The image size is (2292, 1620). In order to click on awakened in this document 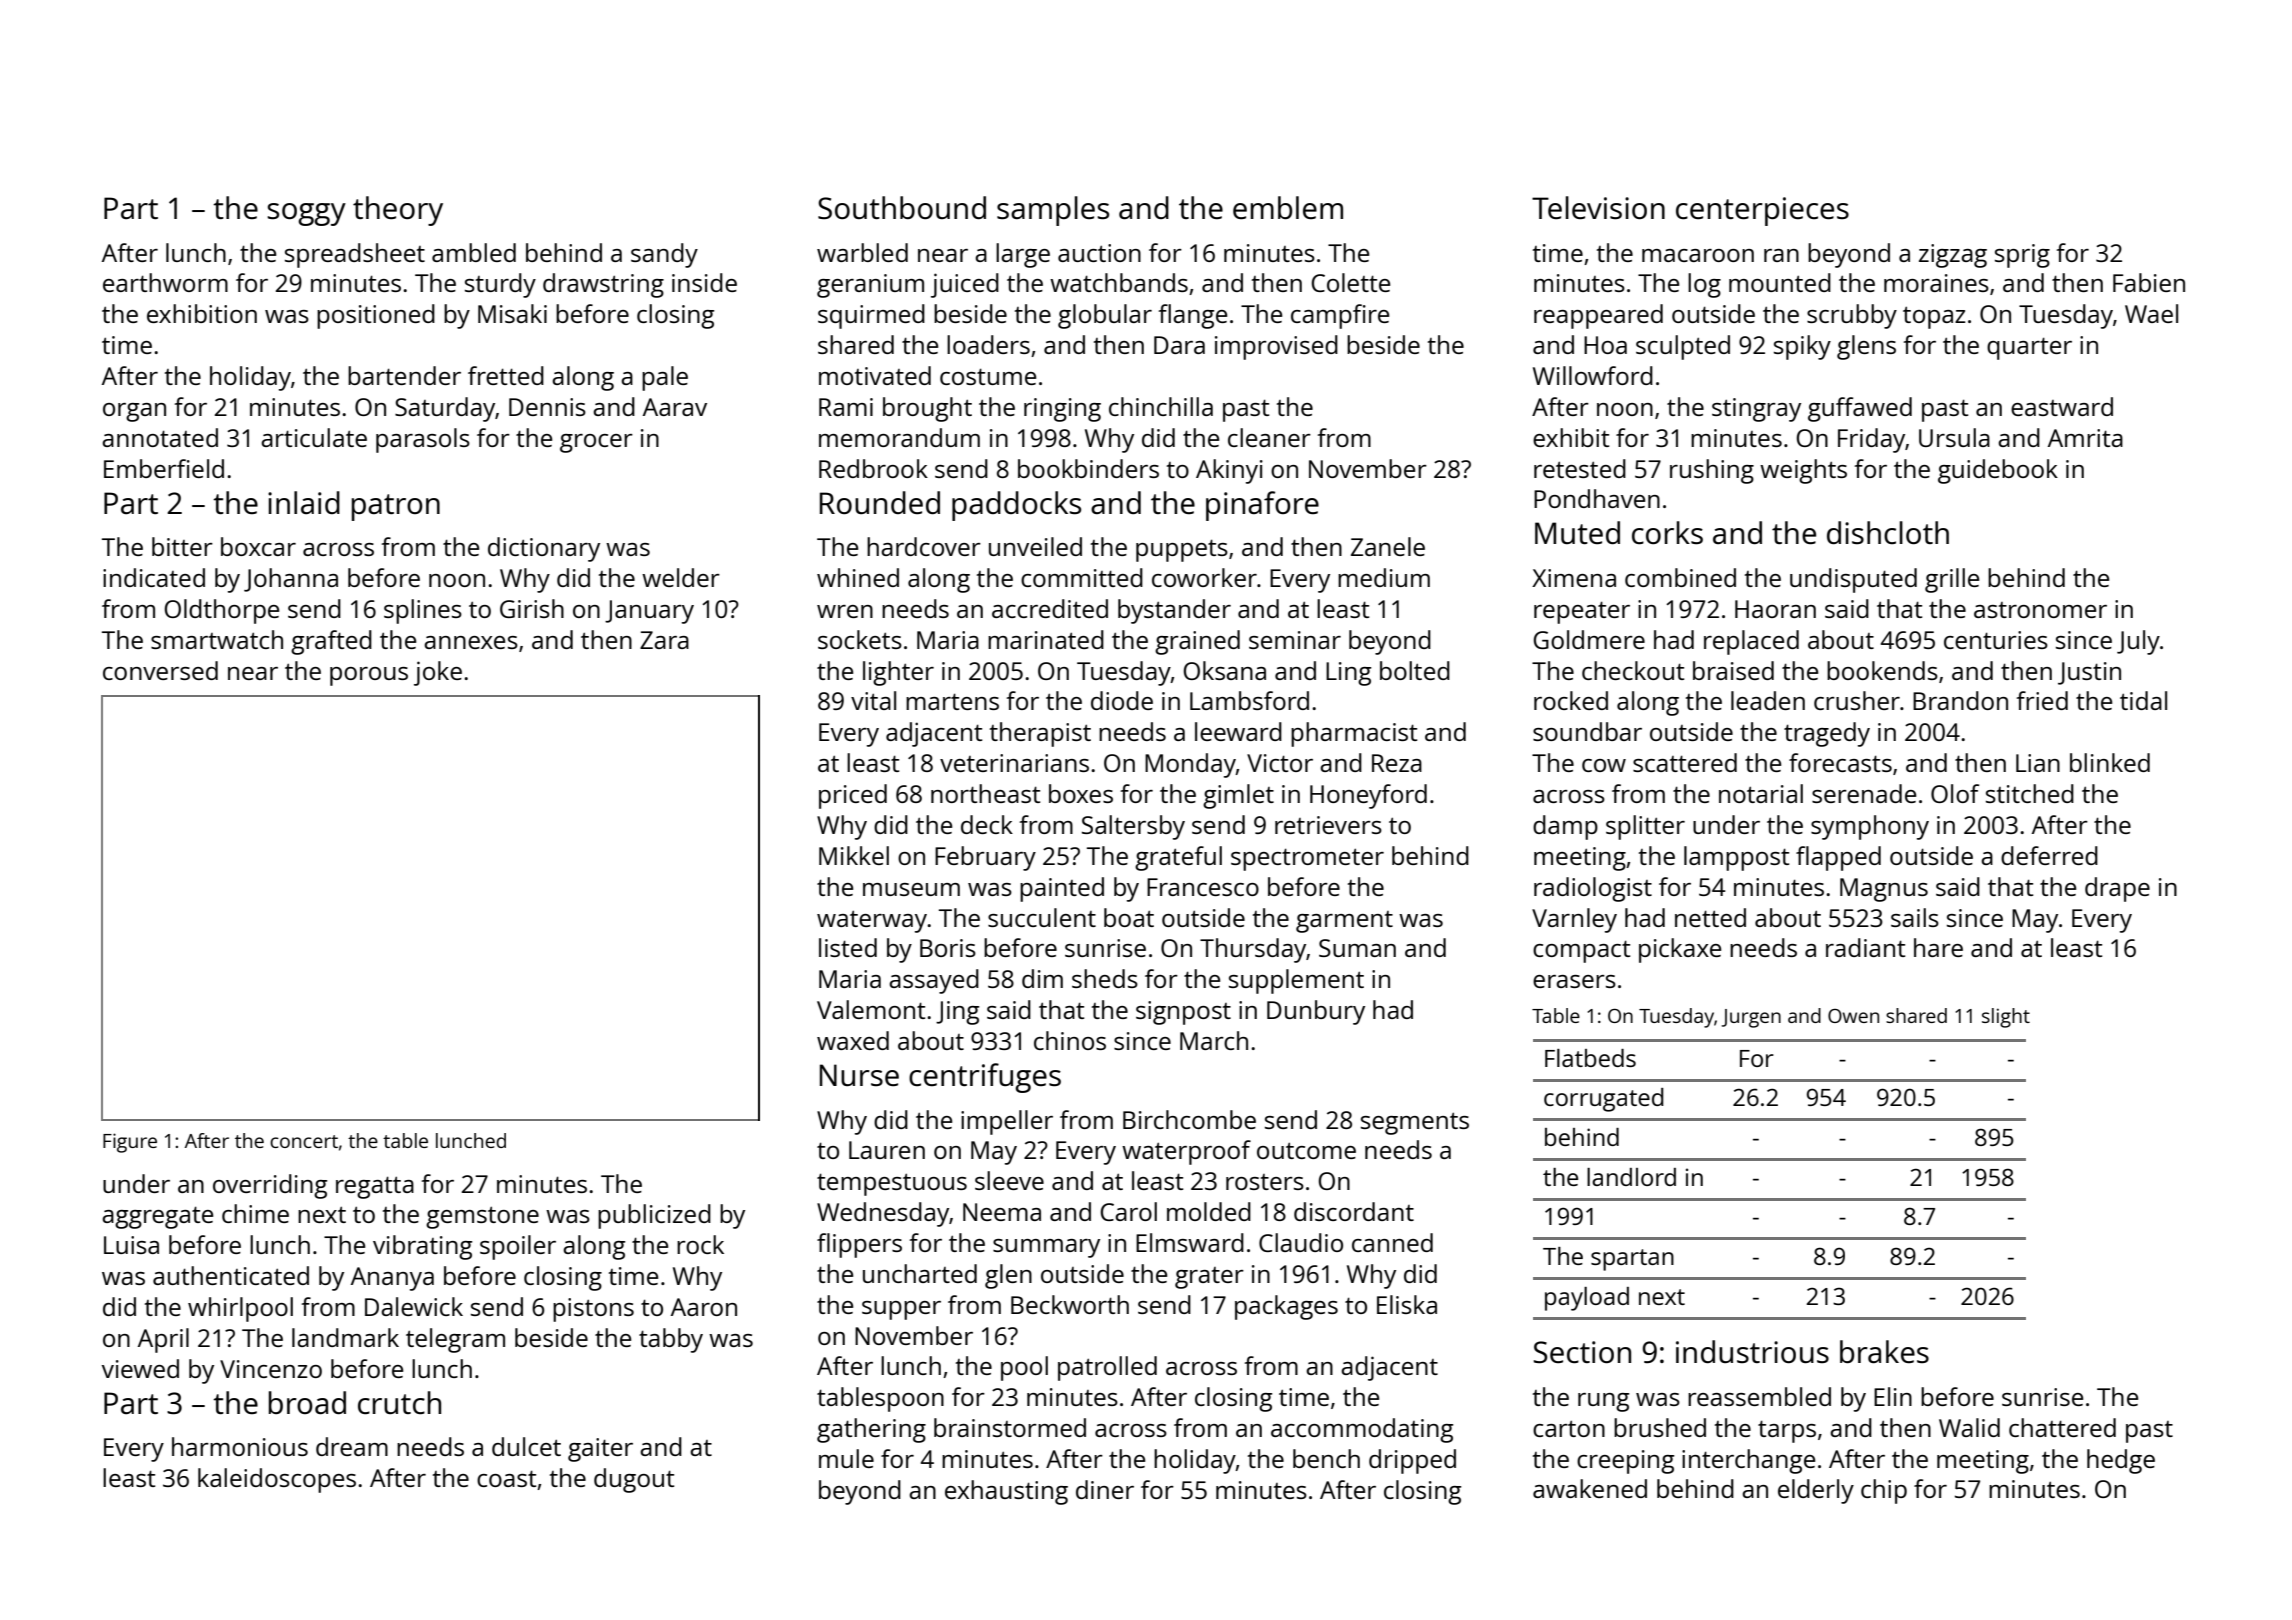, I will do `click(1590, 1488)`.
